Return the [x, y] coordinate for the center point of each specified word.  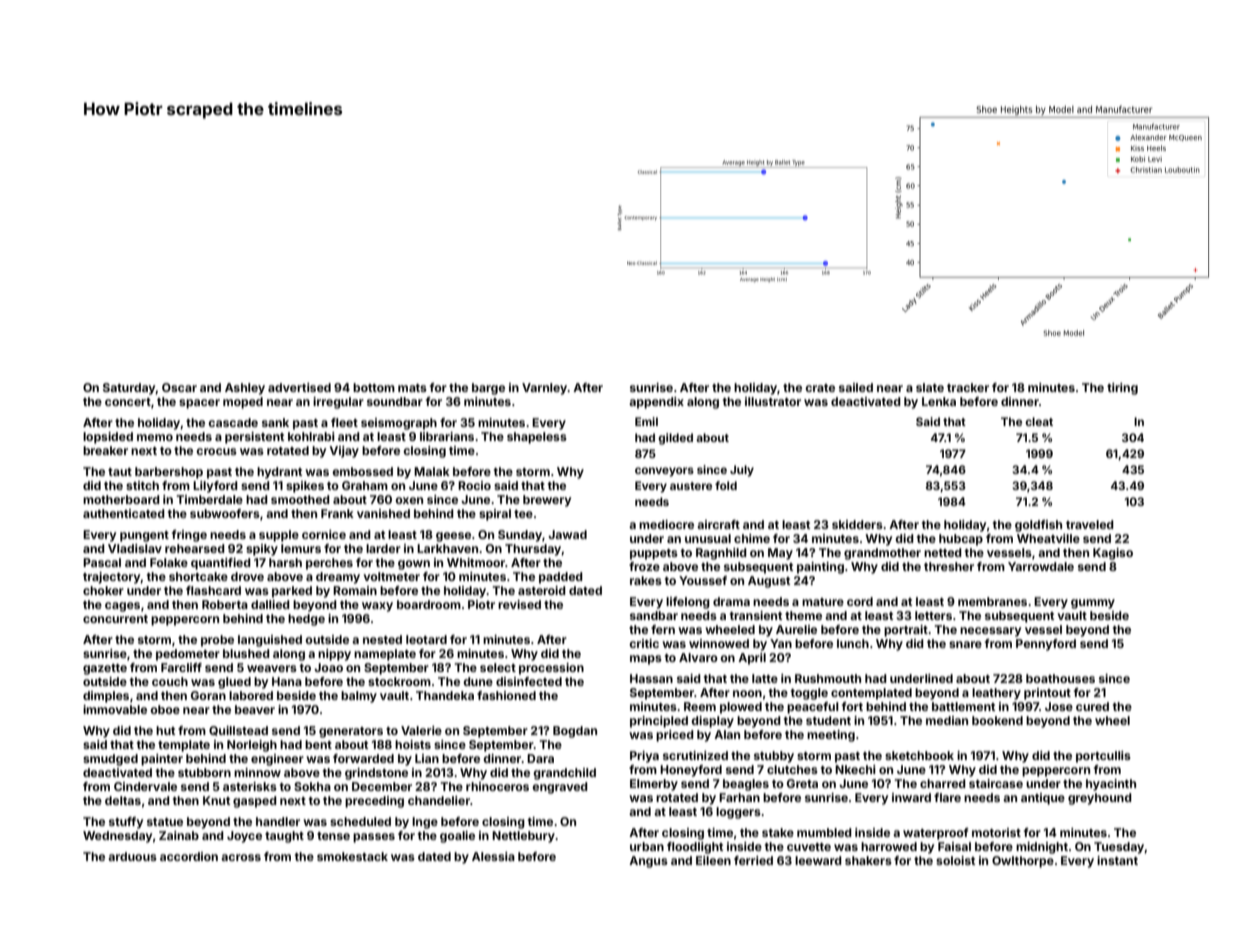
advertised [299, 387]
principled [659, 722]
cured [1092, 706]
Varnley [545, 389]
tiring [1122, 389]
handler [278, 821]
